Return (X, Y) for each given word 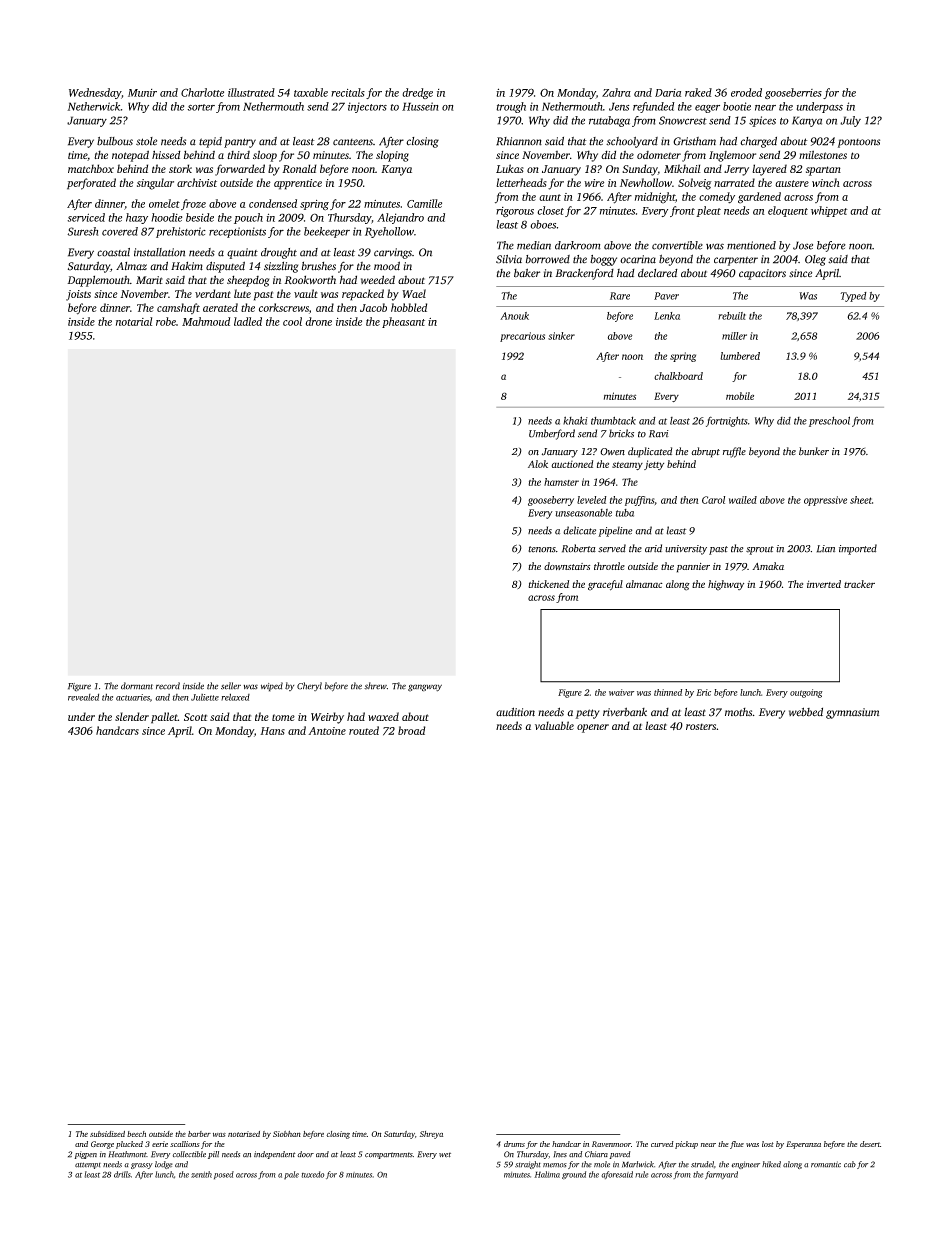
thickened (548, 584)
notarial (134, 321)
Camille (424, 203)
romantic (826, 1164)
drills (122, 1174)
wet (445, 1155)
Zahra (616, 92)
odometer (659, 155)
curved (662, 1144)
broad (412, 730)
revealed (83, 697)
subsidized (107, 1134)
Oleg (815, 260)
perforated (91, 184)
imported (858, 549)
